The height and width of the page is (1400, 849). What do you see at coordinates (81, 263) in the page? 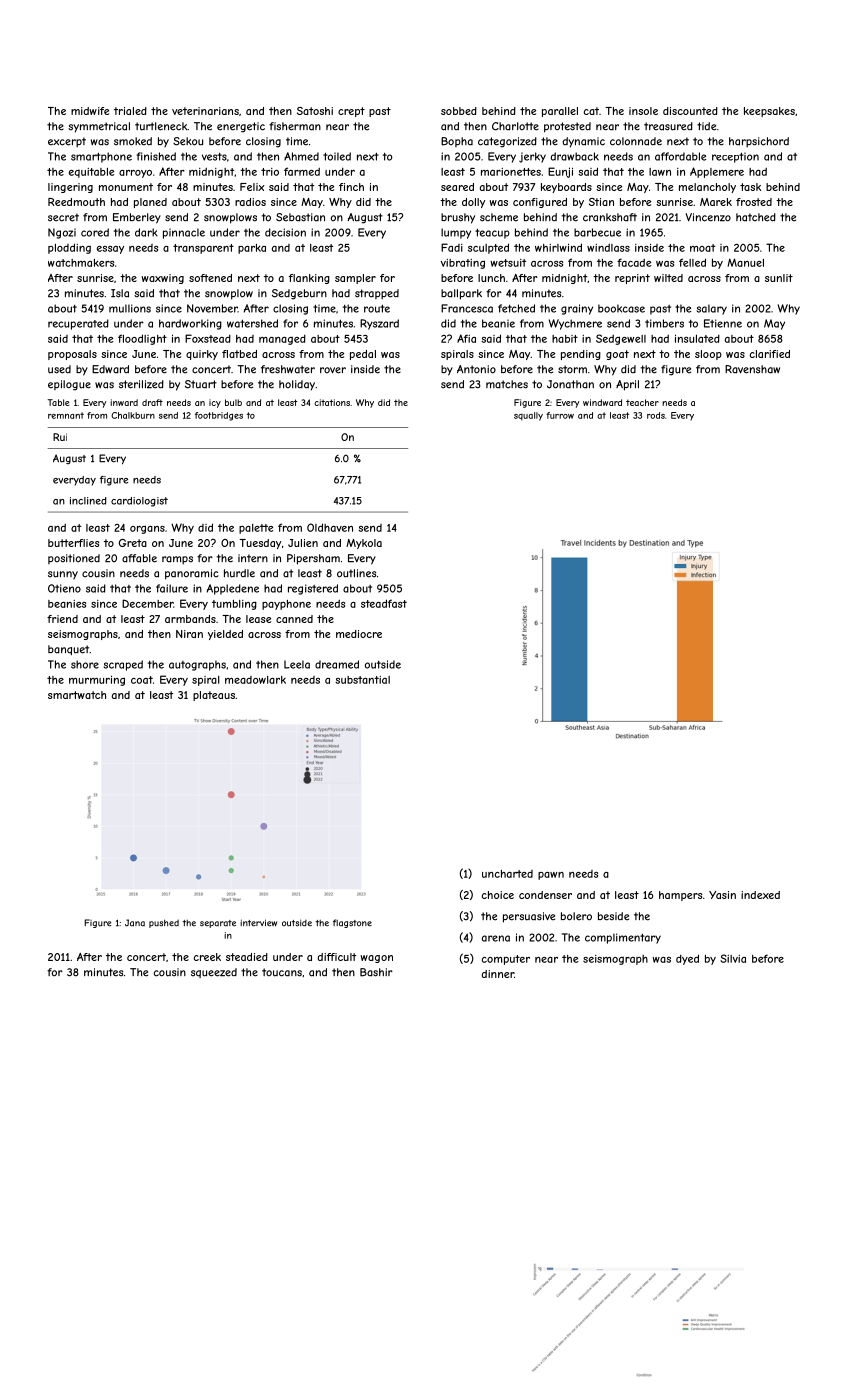
I see `watchmakers` at bounding box center [81, 263].
